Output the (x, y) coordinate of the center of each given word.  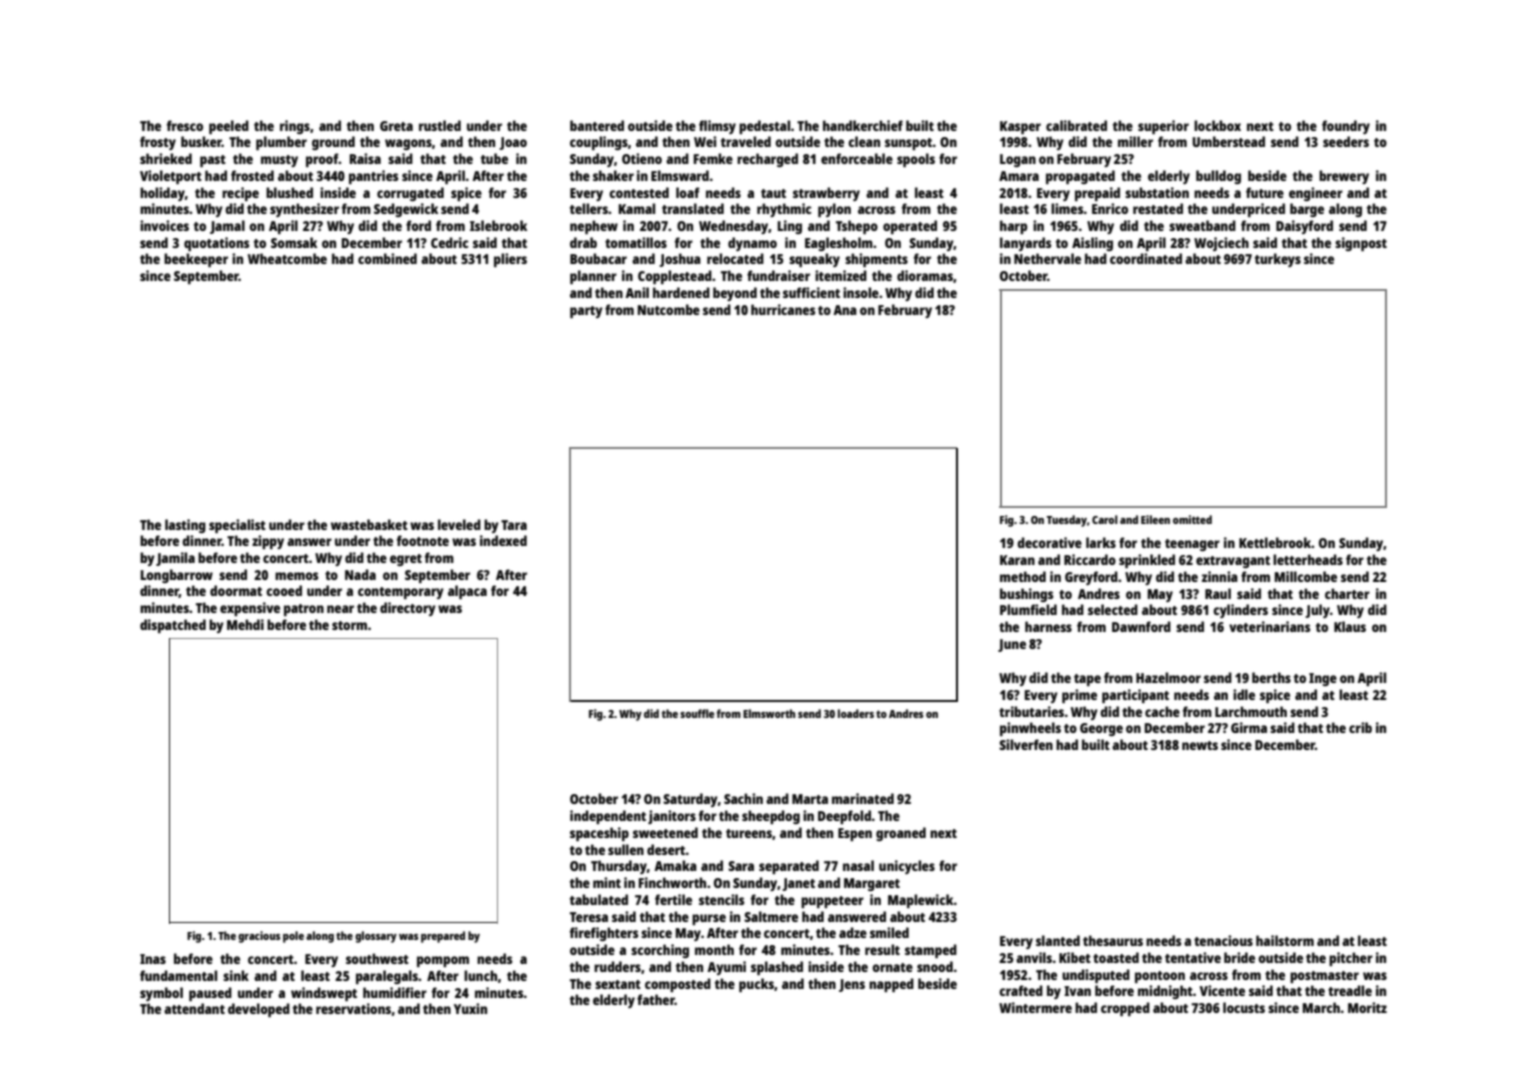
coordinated (1146, 258)
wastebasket (369, 524)
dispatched (173, 626)
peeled (229, 127)
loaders (856, 713)
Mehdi (245, 624)
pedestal (764, 127)
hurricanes (783, 309)
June (1012, 645)
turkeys (1278, 260)
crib (1360, 727)
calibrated (1076, 125)
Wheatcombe (287, 258)
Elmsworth (769, 713)
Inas (153, 959)
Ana (845, 310)
